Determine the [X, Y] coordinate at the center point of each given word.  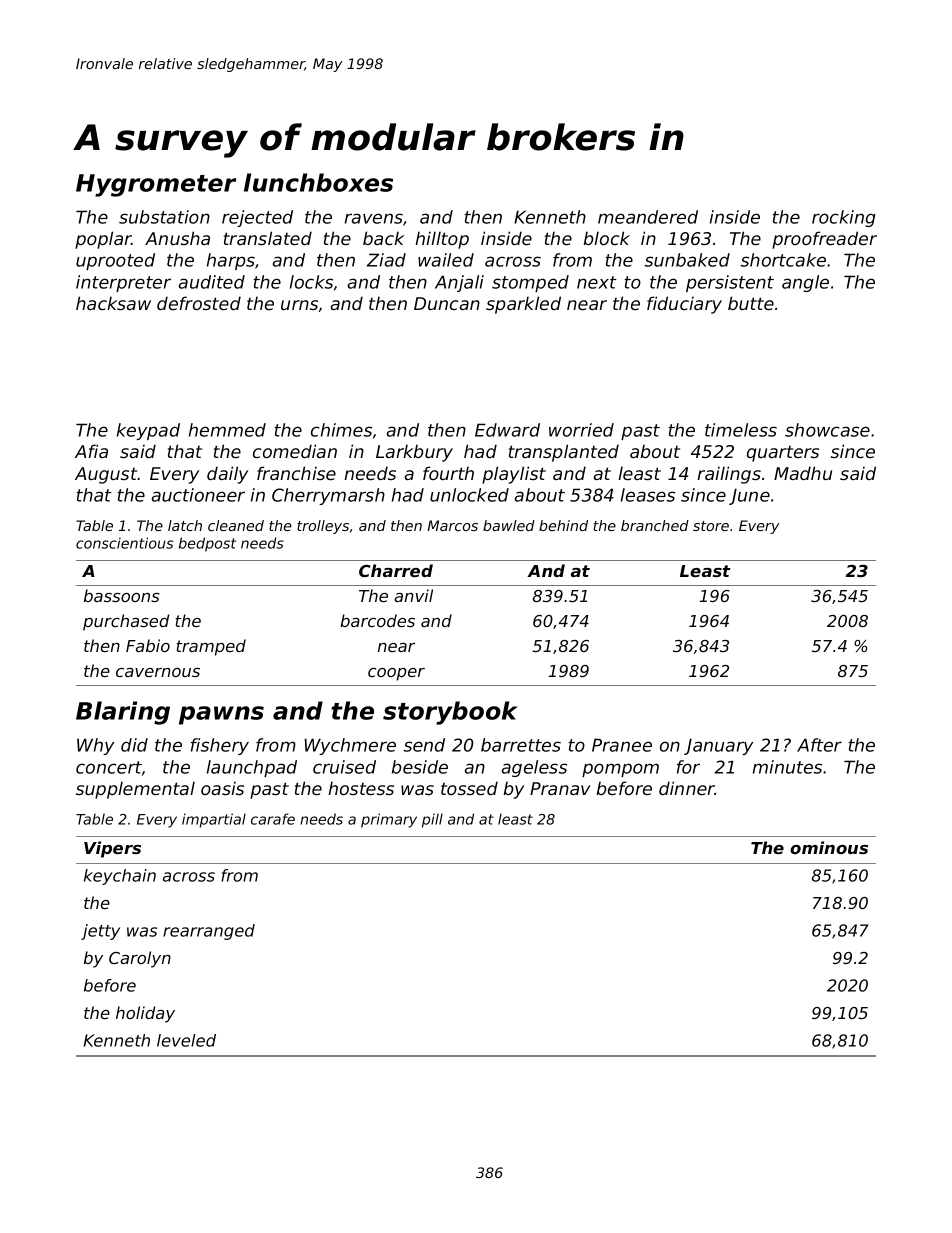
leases [648, 495]
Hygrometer [156, 185]
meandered [648, 217]
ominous [829, 847]
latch [185, 525]
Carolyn [140, 959]
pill [432, 820]
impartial [214, 820]
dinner [687, 788]
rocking [844, 218]
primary [389, 820]
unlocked [469, 495]
